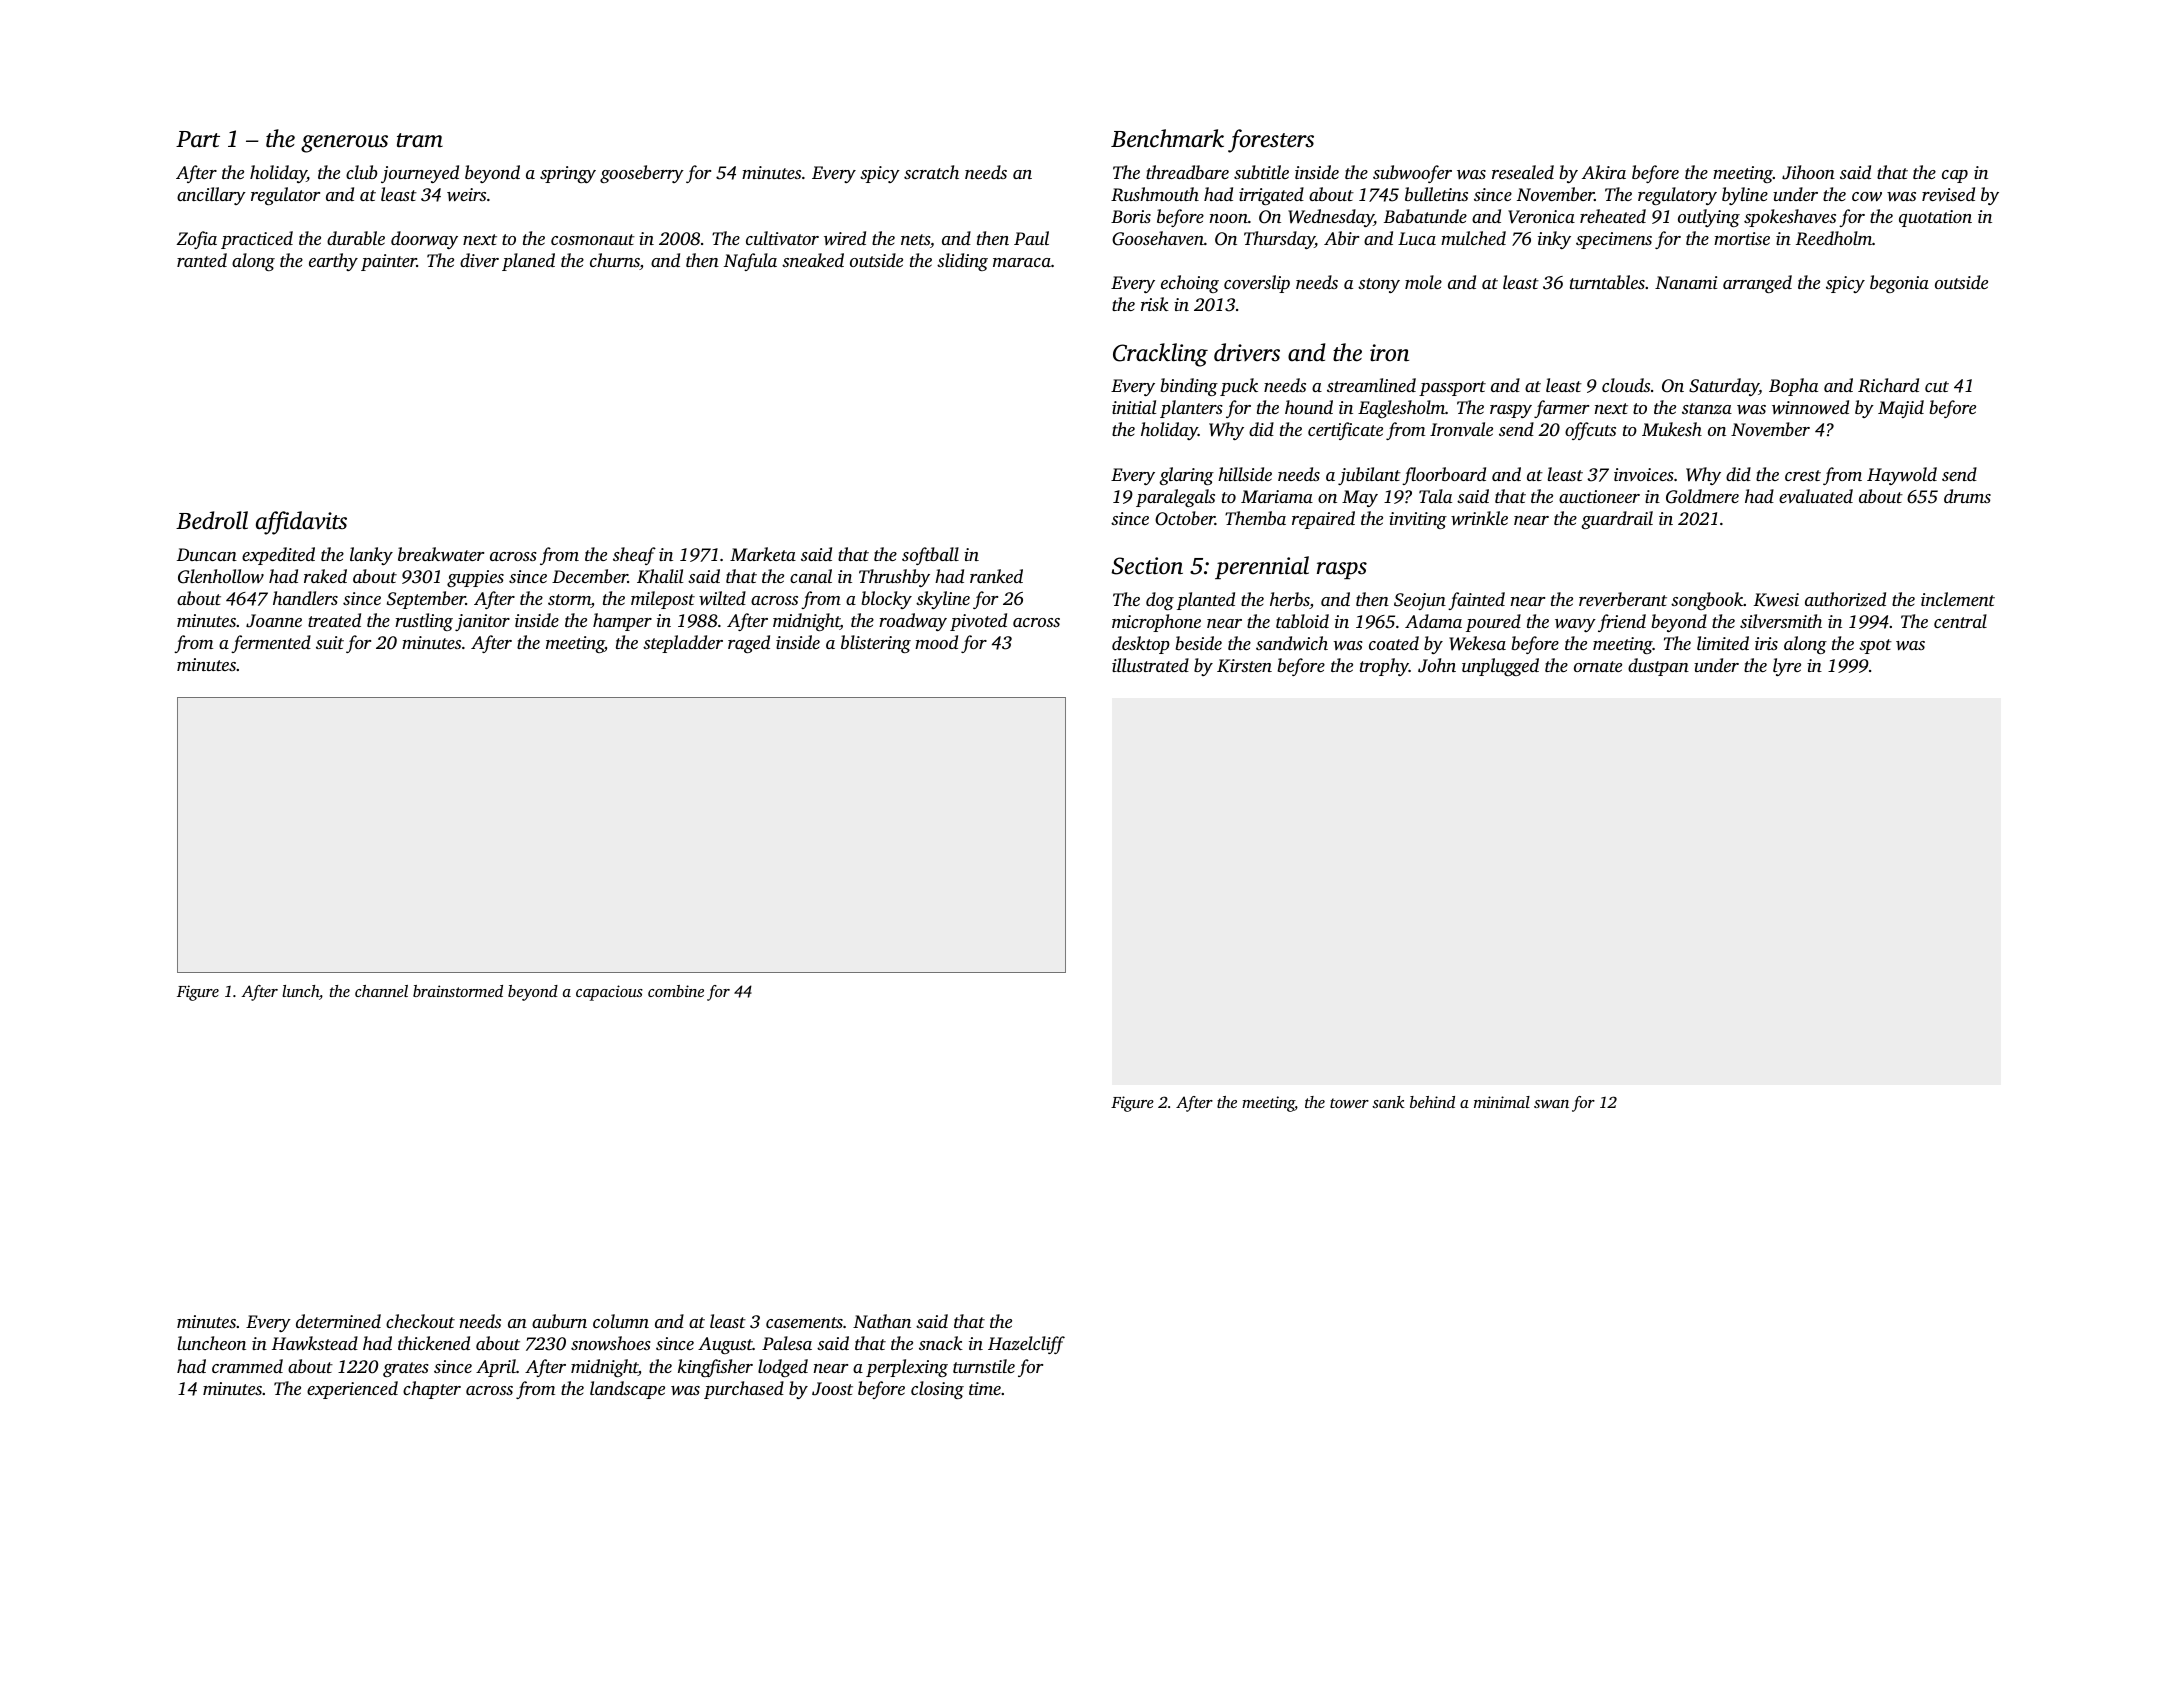 The height and width of the screenshot is (1683, 2178). What do you see at coordinates (621, 1321) in the screenshot?
I see `column` at bounding box center [621, 1321].
